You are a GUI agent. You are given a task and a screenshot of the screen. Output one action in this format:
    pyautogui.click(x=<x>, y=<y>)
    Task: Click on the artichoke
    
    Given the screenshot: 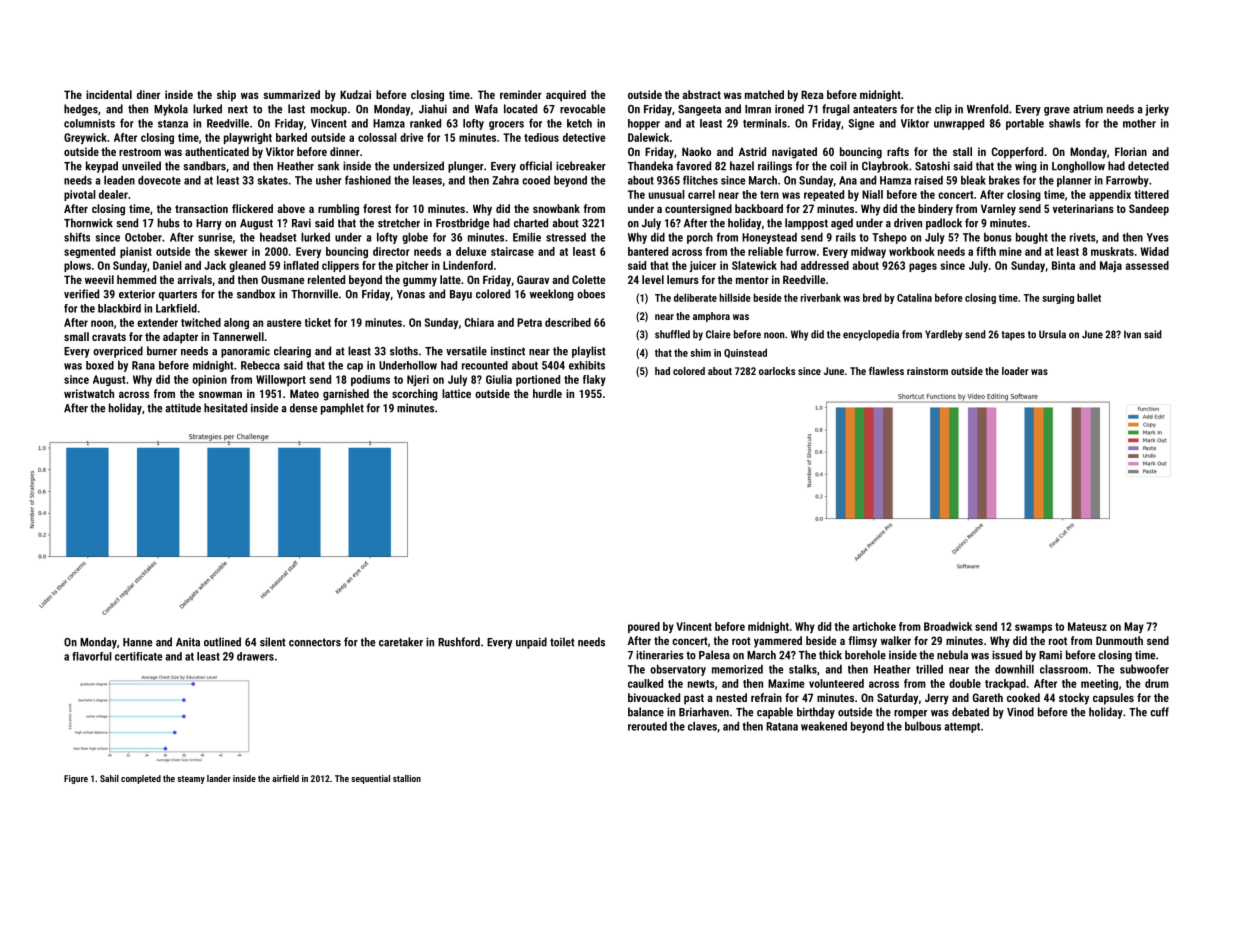 What is the action you would take?
    pyautogui.click(x=874, y=626)
